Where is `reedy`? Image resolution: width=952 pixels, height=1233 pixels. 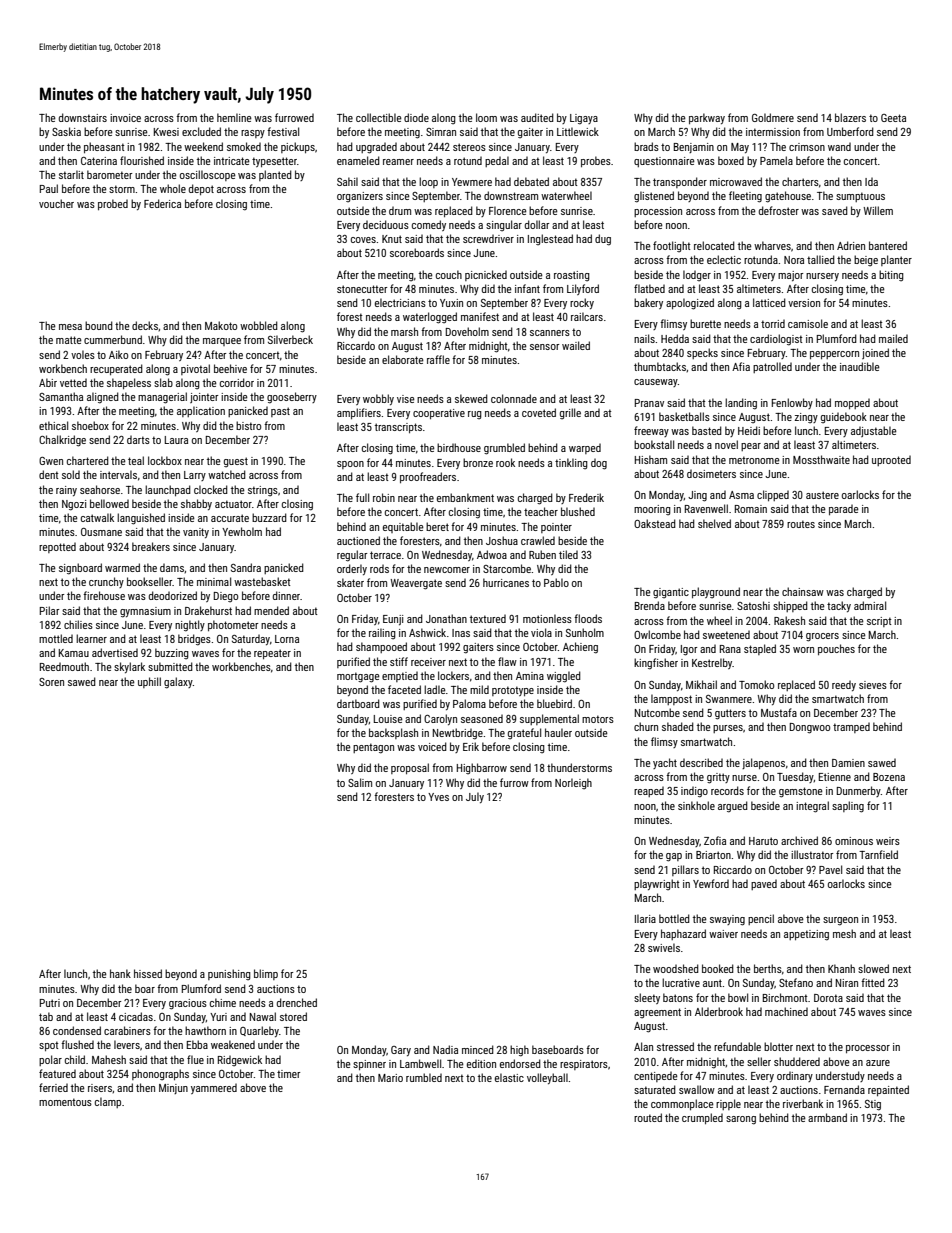
reedy is located at coordinates (844, 685).
